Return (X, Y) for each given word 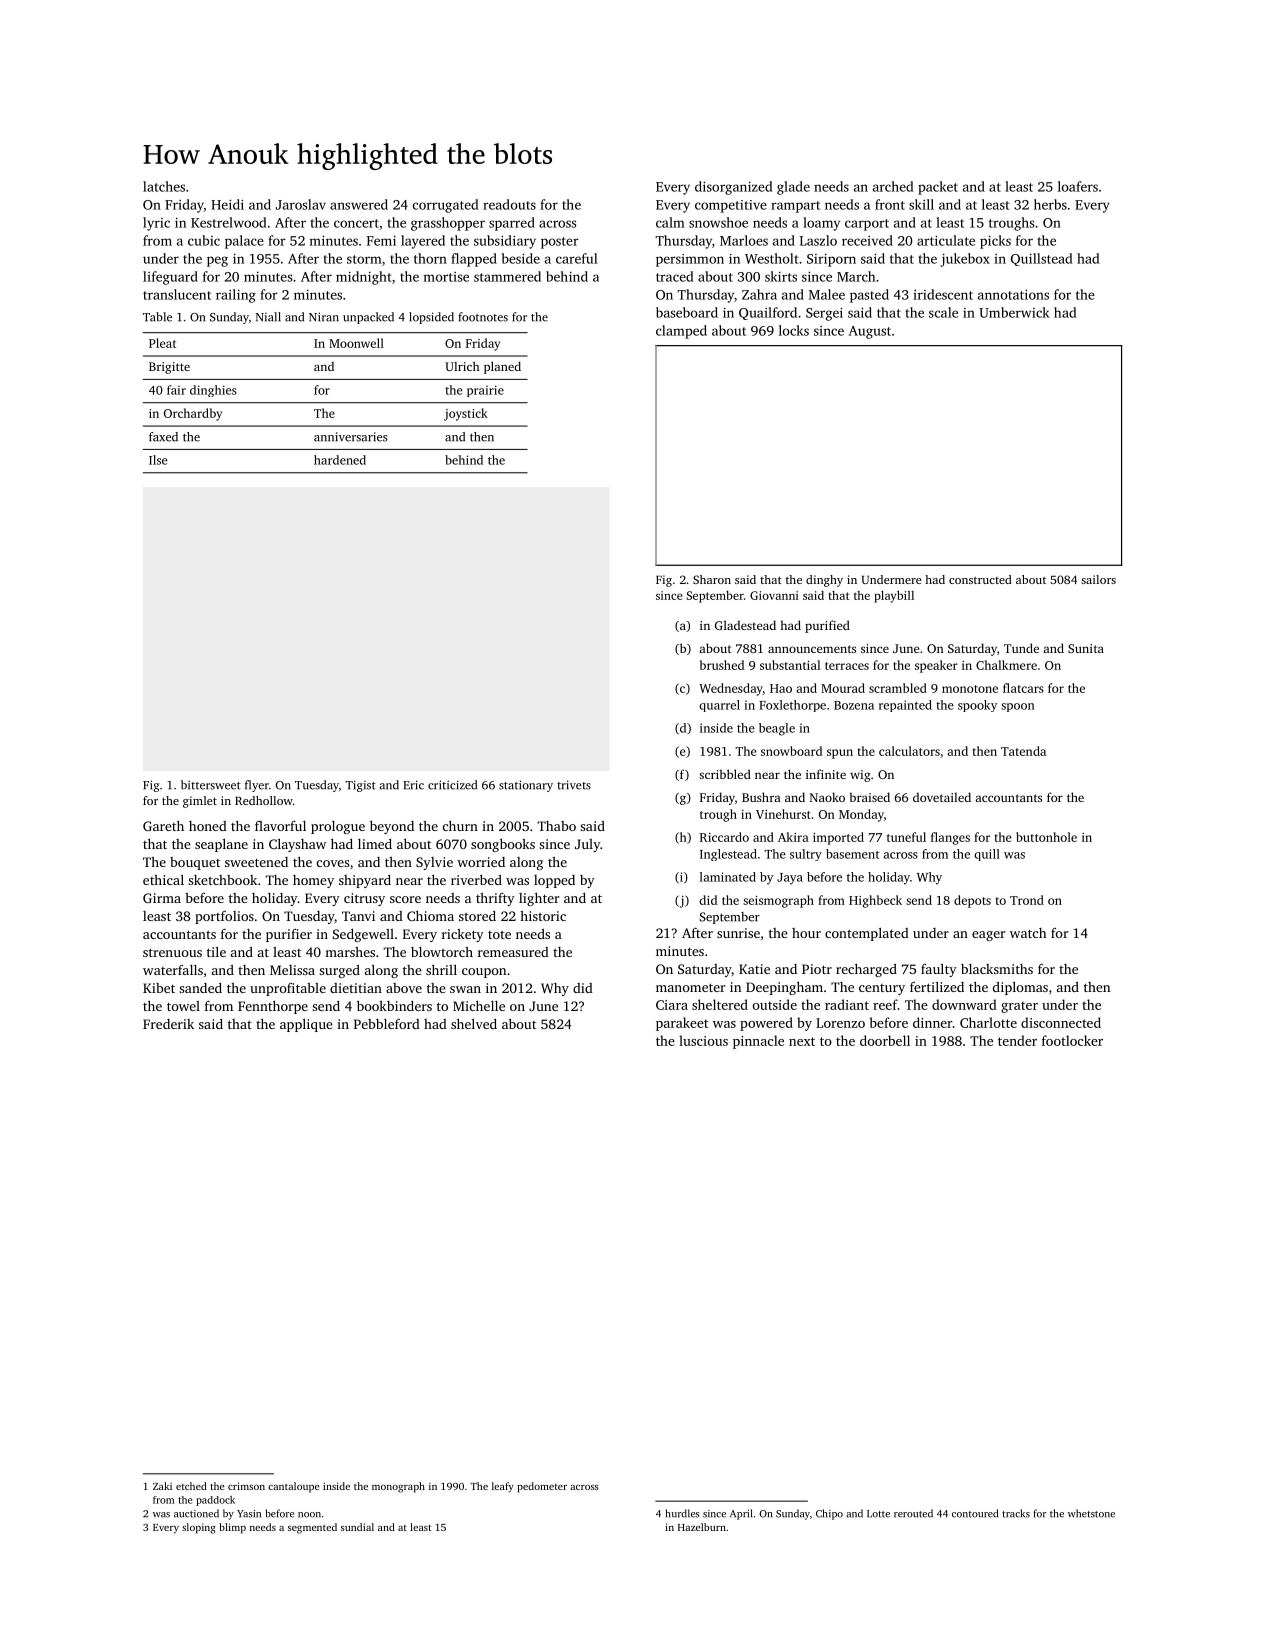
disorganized (734, 188)
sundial (357, 1527)
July (587, 845)
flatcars (1023, 688)
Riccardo (724, 837)
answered (359, 204)
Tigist (360, 786)
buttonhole (1046, 837)
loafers (1078, 186)
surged (339, 971)
